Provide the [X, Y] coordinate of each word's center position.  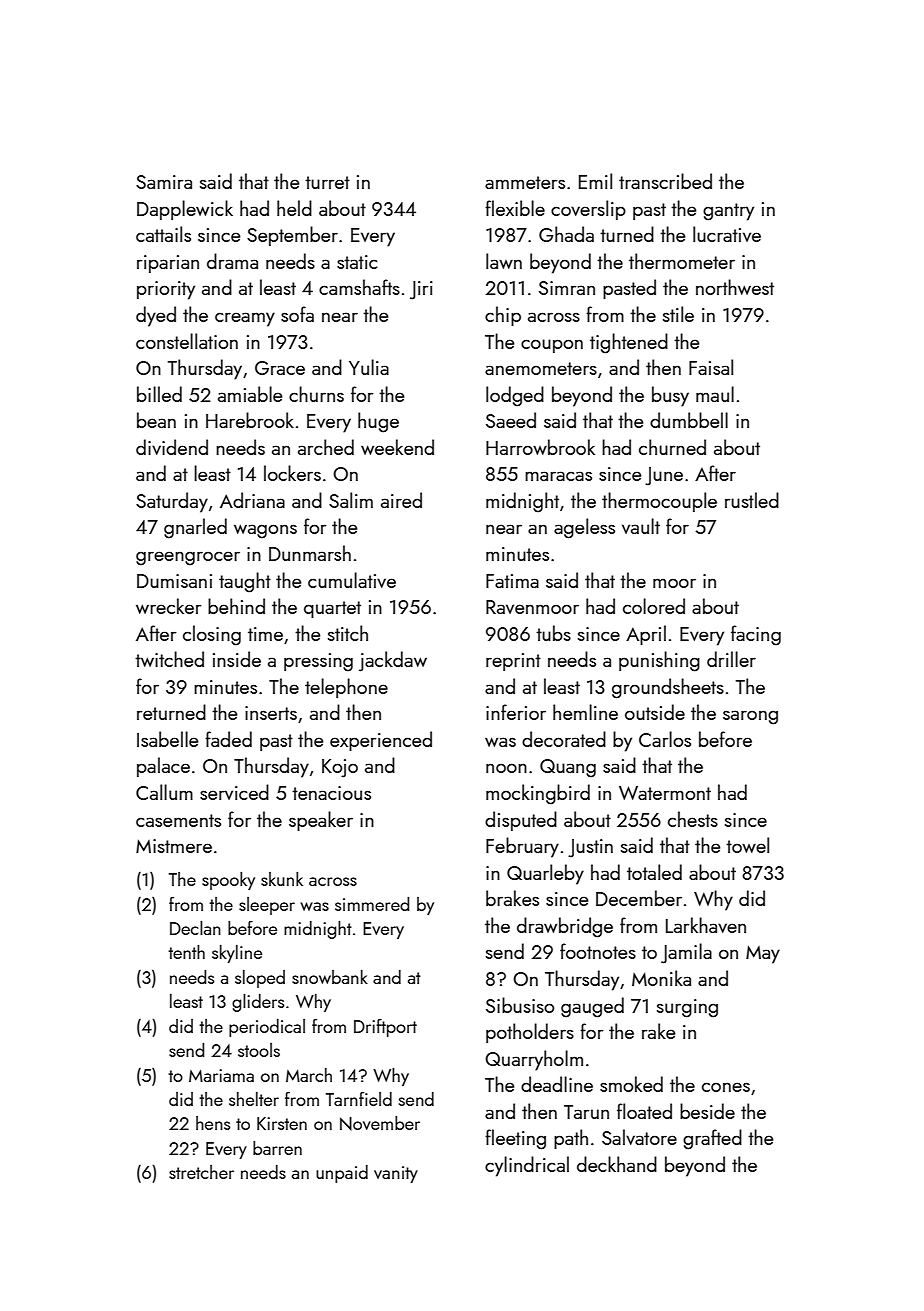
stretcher [201, 1172]
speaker [321, 821]
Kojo [340, 768]
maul [715, 394]
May [763, 954]
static [357, 262]
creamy [245, 319]
